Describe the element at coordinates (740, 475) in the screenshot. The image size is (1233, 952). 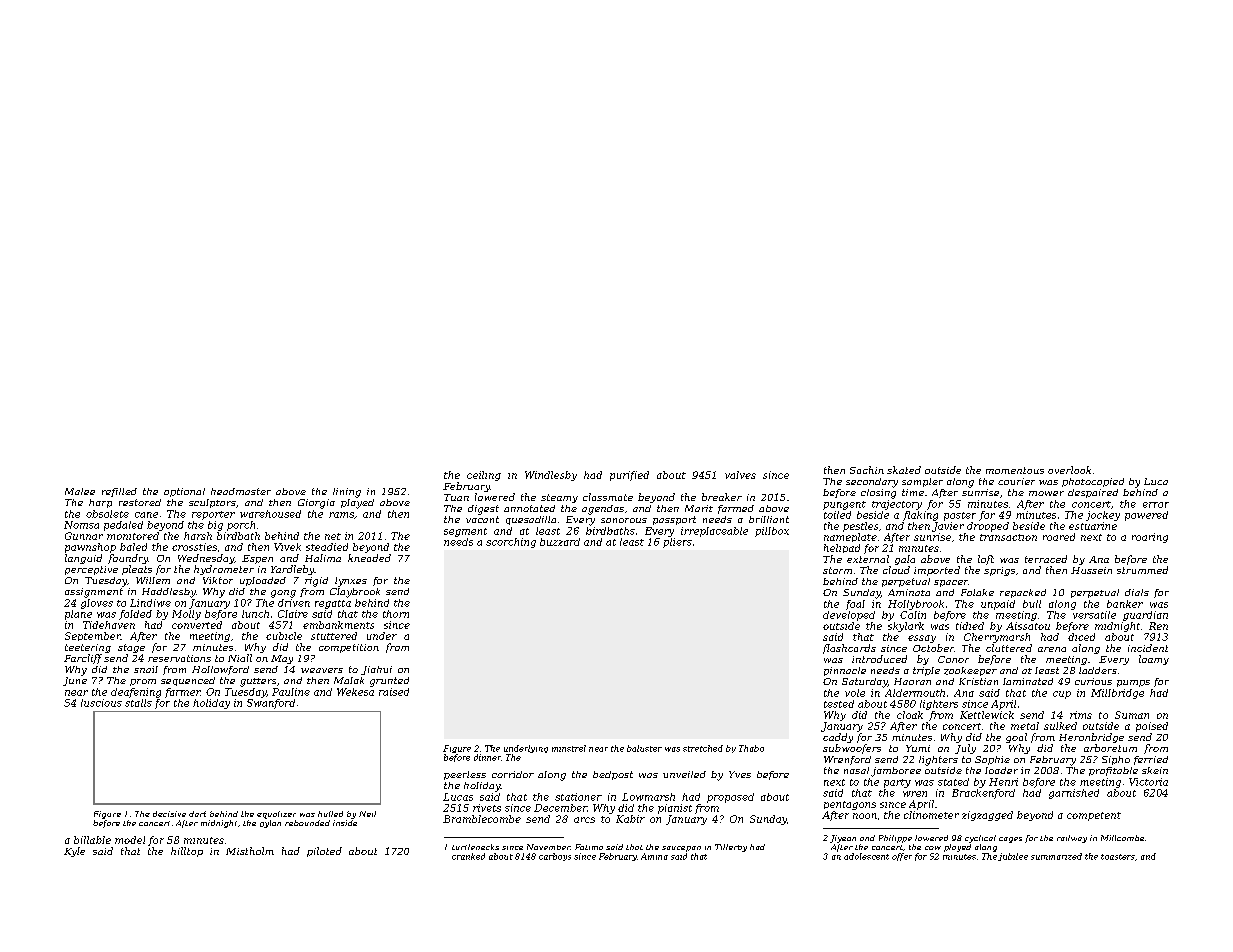
I see `valves` at that location.
